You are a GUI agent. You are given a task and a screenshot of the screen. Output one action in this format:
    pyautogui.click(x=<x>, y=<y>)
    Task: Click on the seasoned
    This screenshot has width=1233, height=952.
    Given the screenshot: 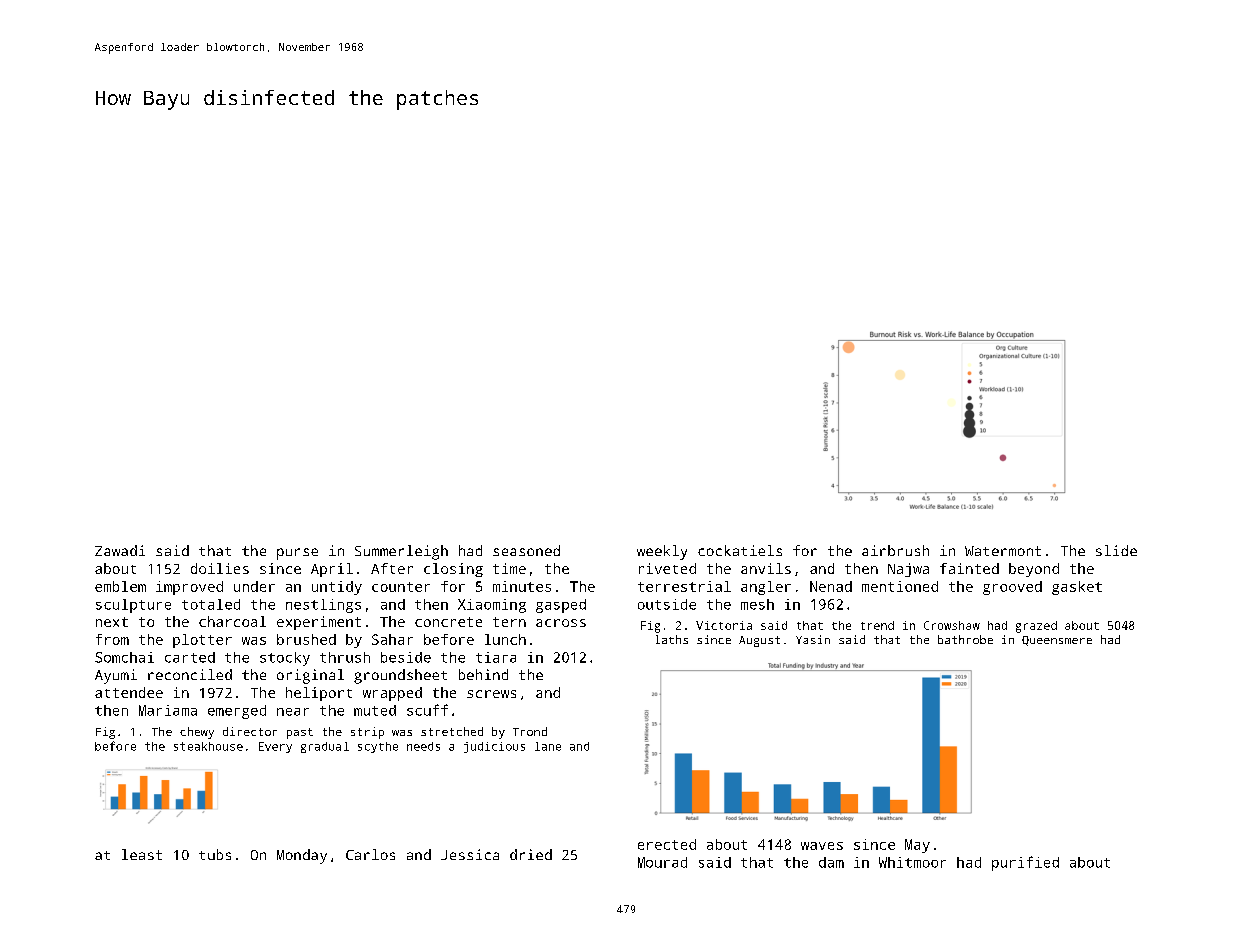 What is the action you would take?
    pyautogui.click(x=526, y=550)
